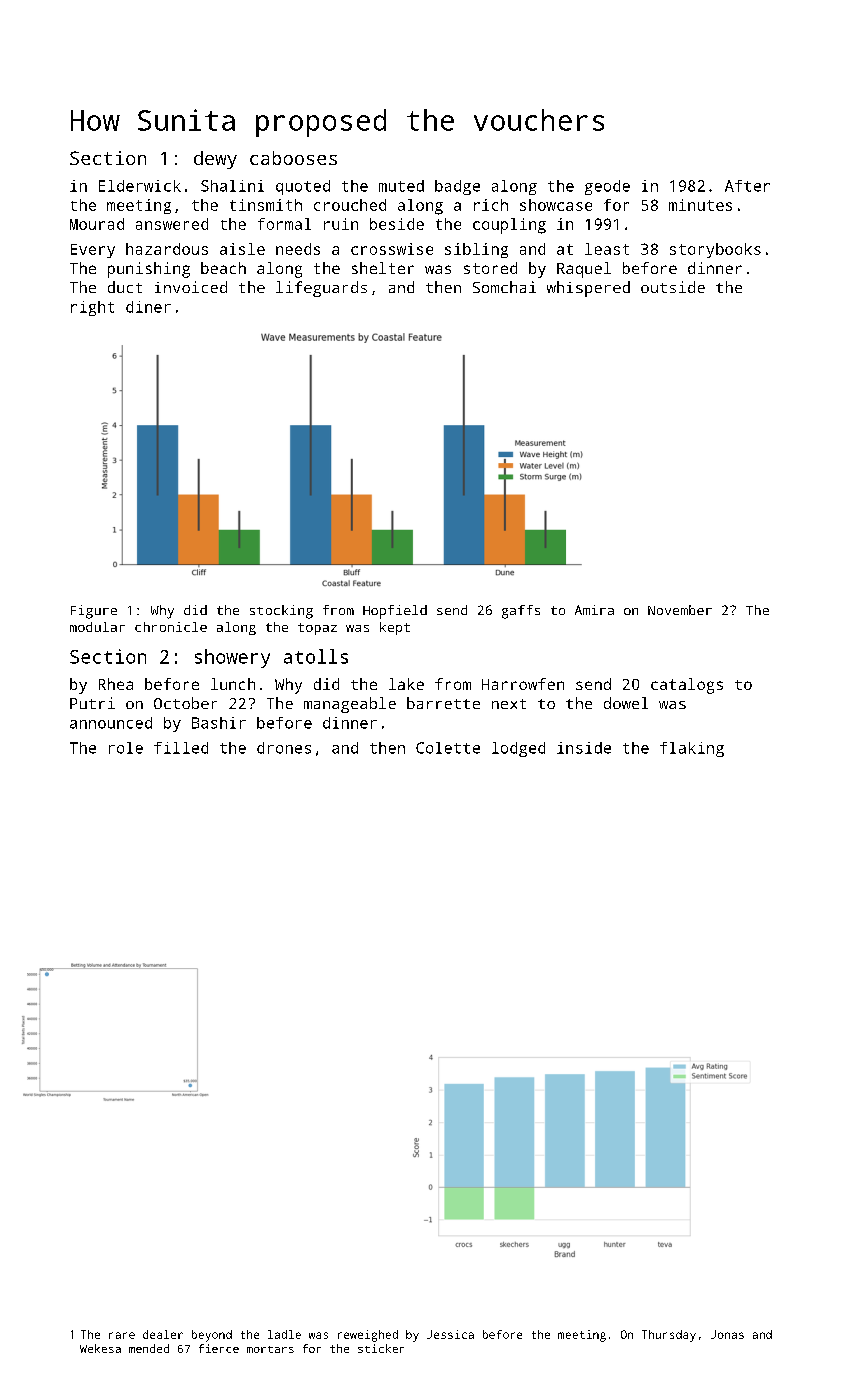  Describe the element at coordinates (692, 749) in the page. I see `flaking` at that location.
